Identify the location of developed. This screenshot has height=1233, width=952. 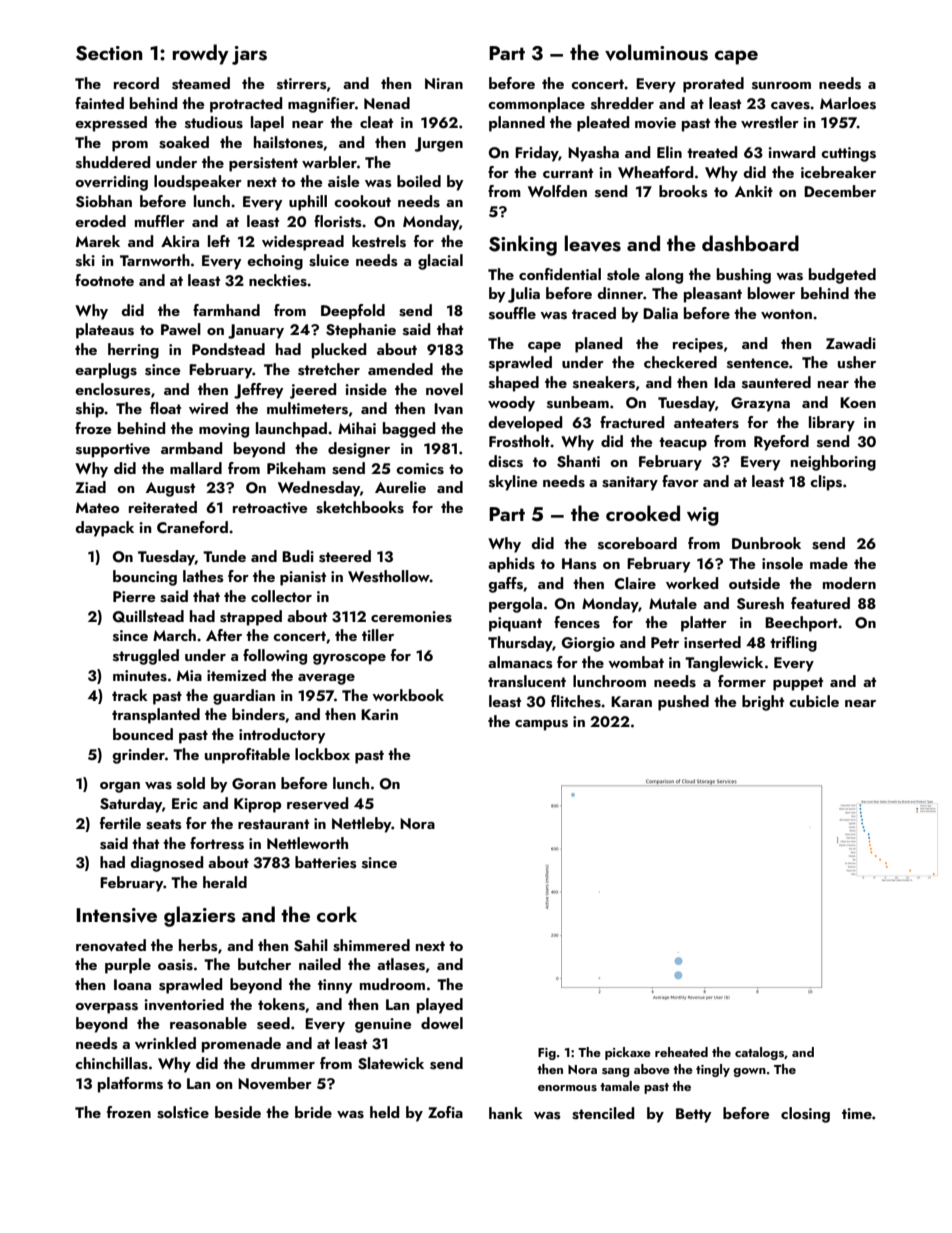
(525, 424).
